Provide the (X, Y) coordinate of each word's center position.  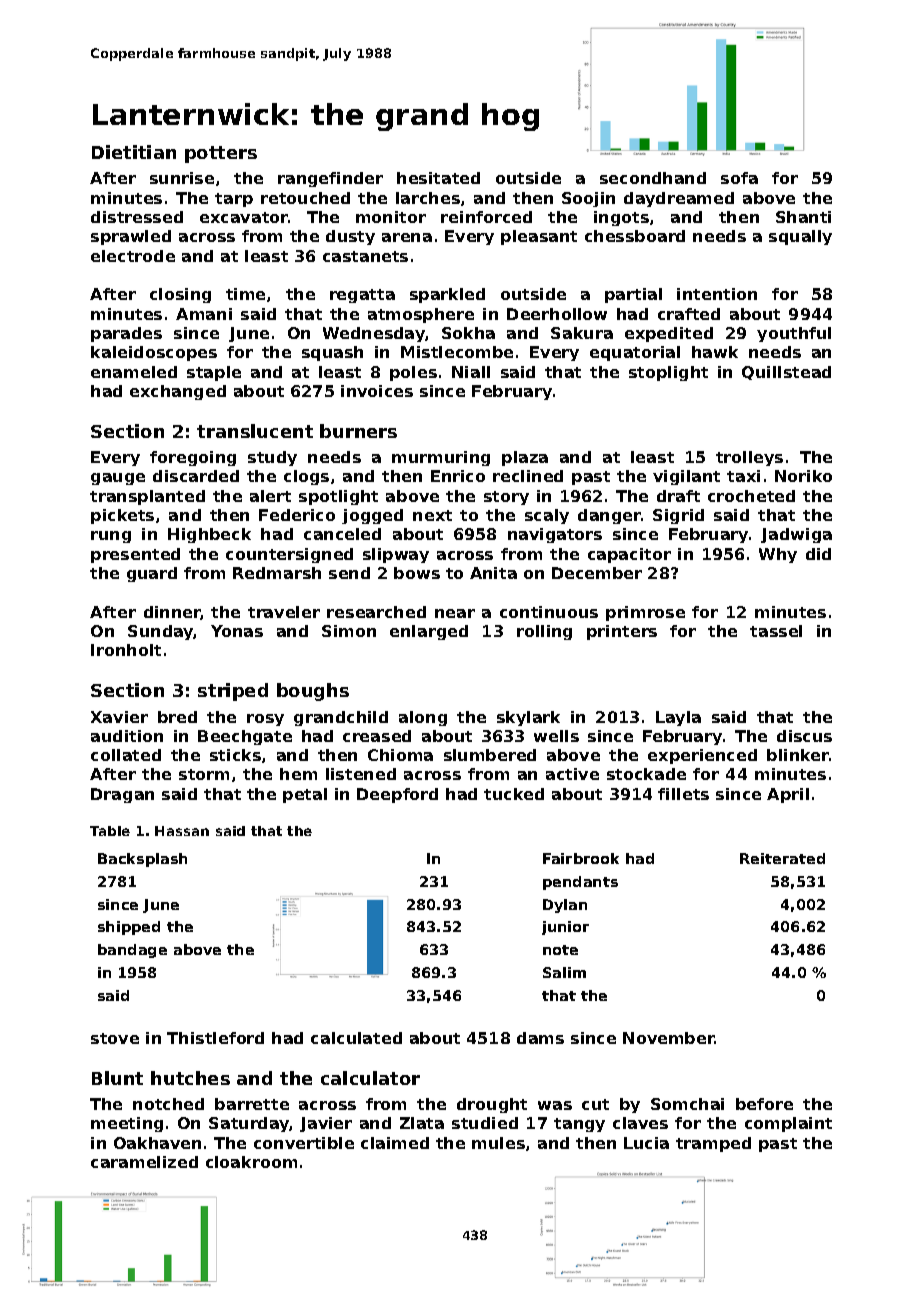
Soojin (588, 199)
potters (221, 154)
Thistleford (215, 1038)
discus (804, 736)
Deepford (397, 795)
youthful (794, 334)
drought (492, 1105)
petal (305, 795)
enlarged (429, 632)
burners (358, 431)
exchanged (178, 392)
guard (152, 574)
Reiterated (782, 858)
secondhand (653, 178)
